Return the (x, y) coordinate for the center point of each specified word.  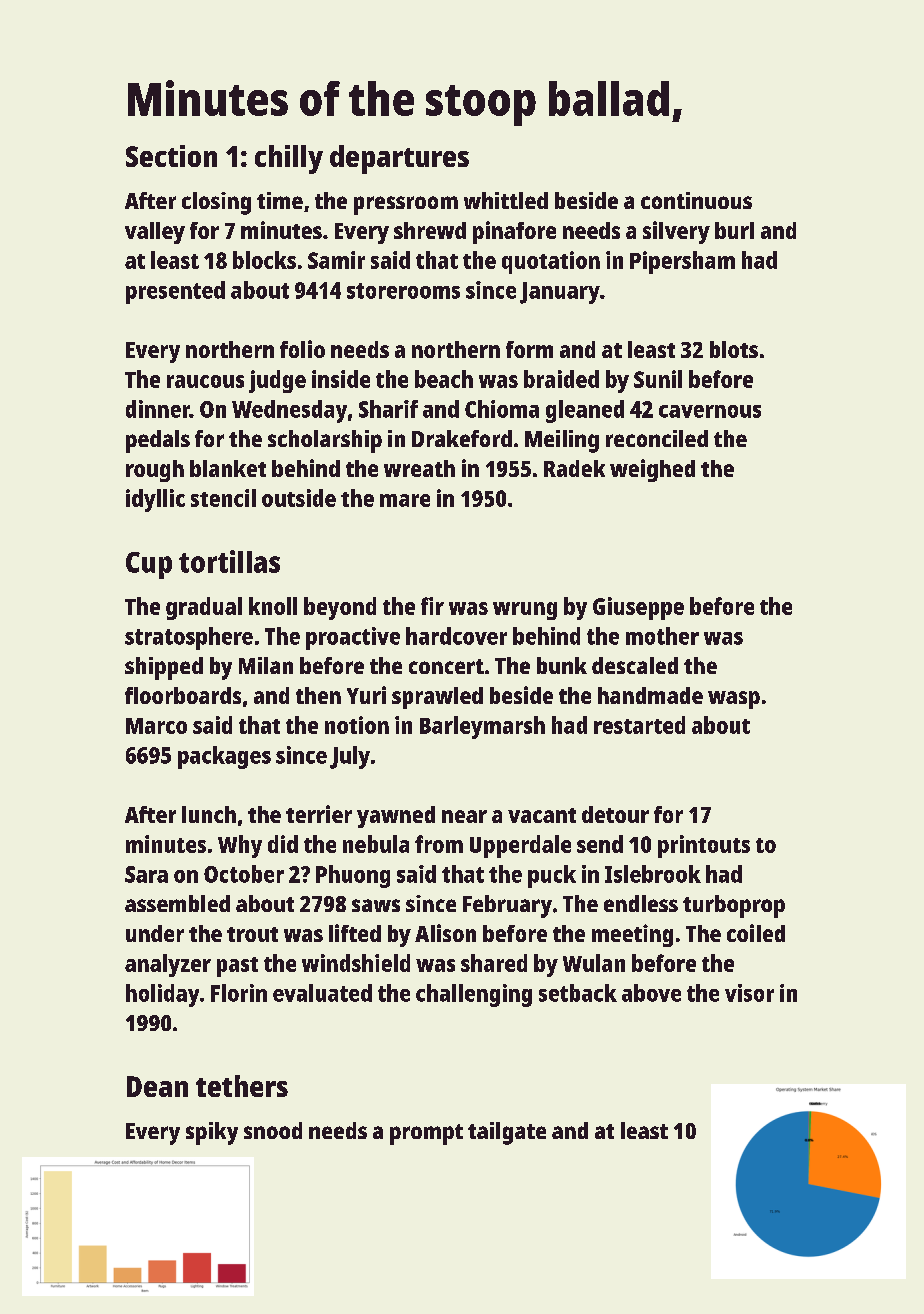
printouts (704, 846)
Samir (336, 260)
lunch (209, 814)
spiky (212, 1133)
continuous (696, 200)
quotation (551, 262)
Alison (445, 933)
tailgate (507, 1133)
